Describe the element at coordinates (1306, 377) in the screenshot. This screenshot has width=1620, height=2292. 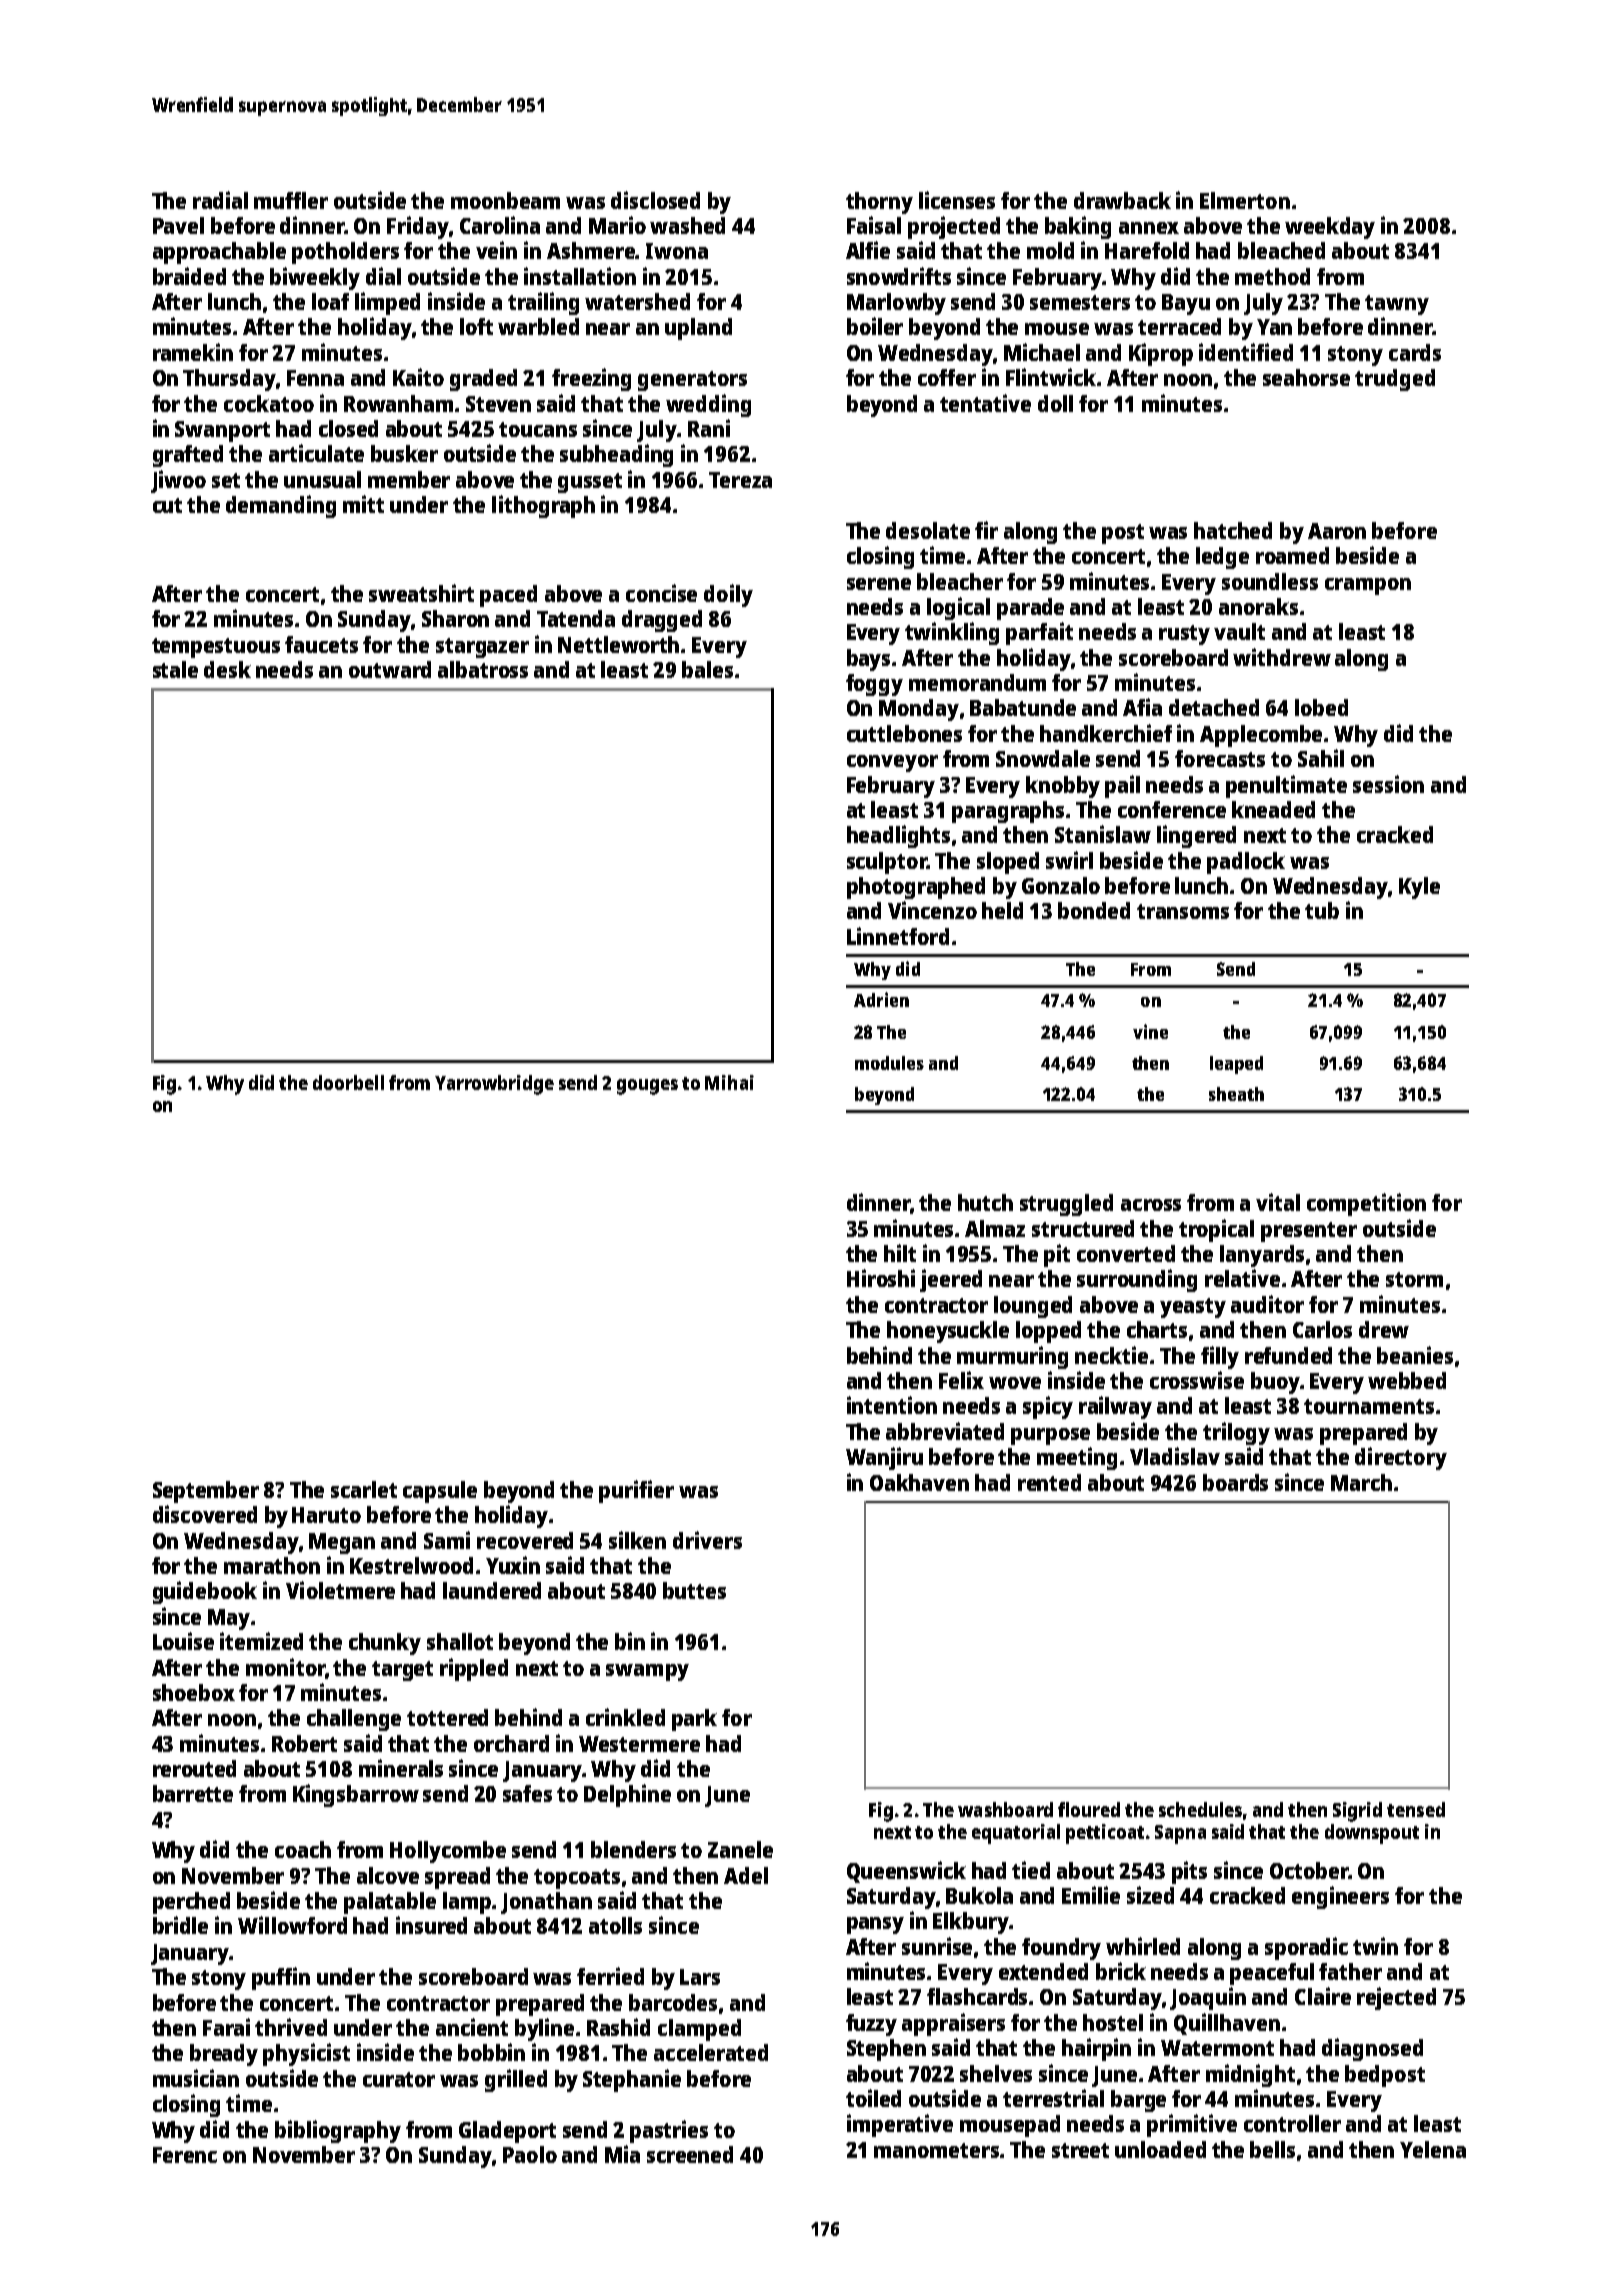
I see `seahorse` at that location.
